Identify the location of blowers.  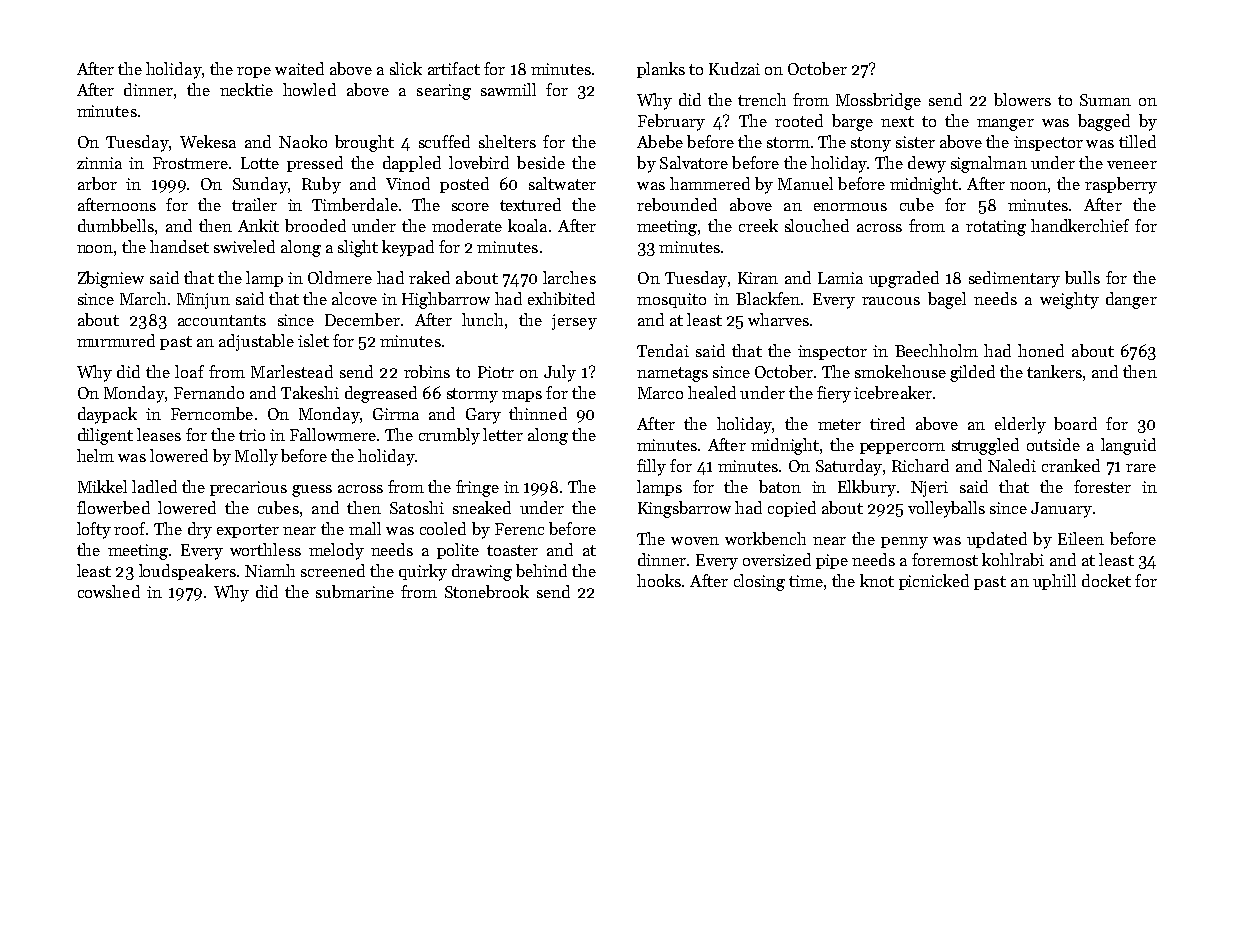
(1022, 99).
